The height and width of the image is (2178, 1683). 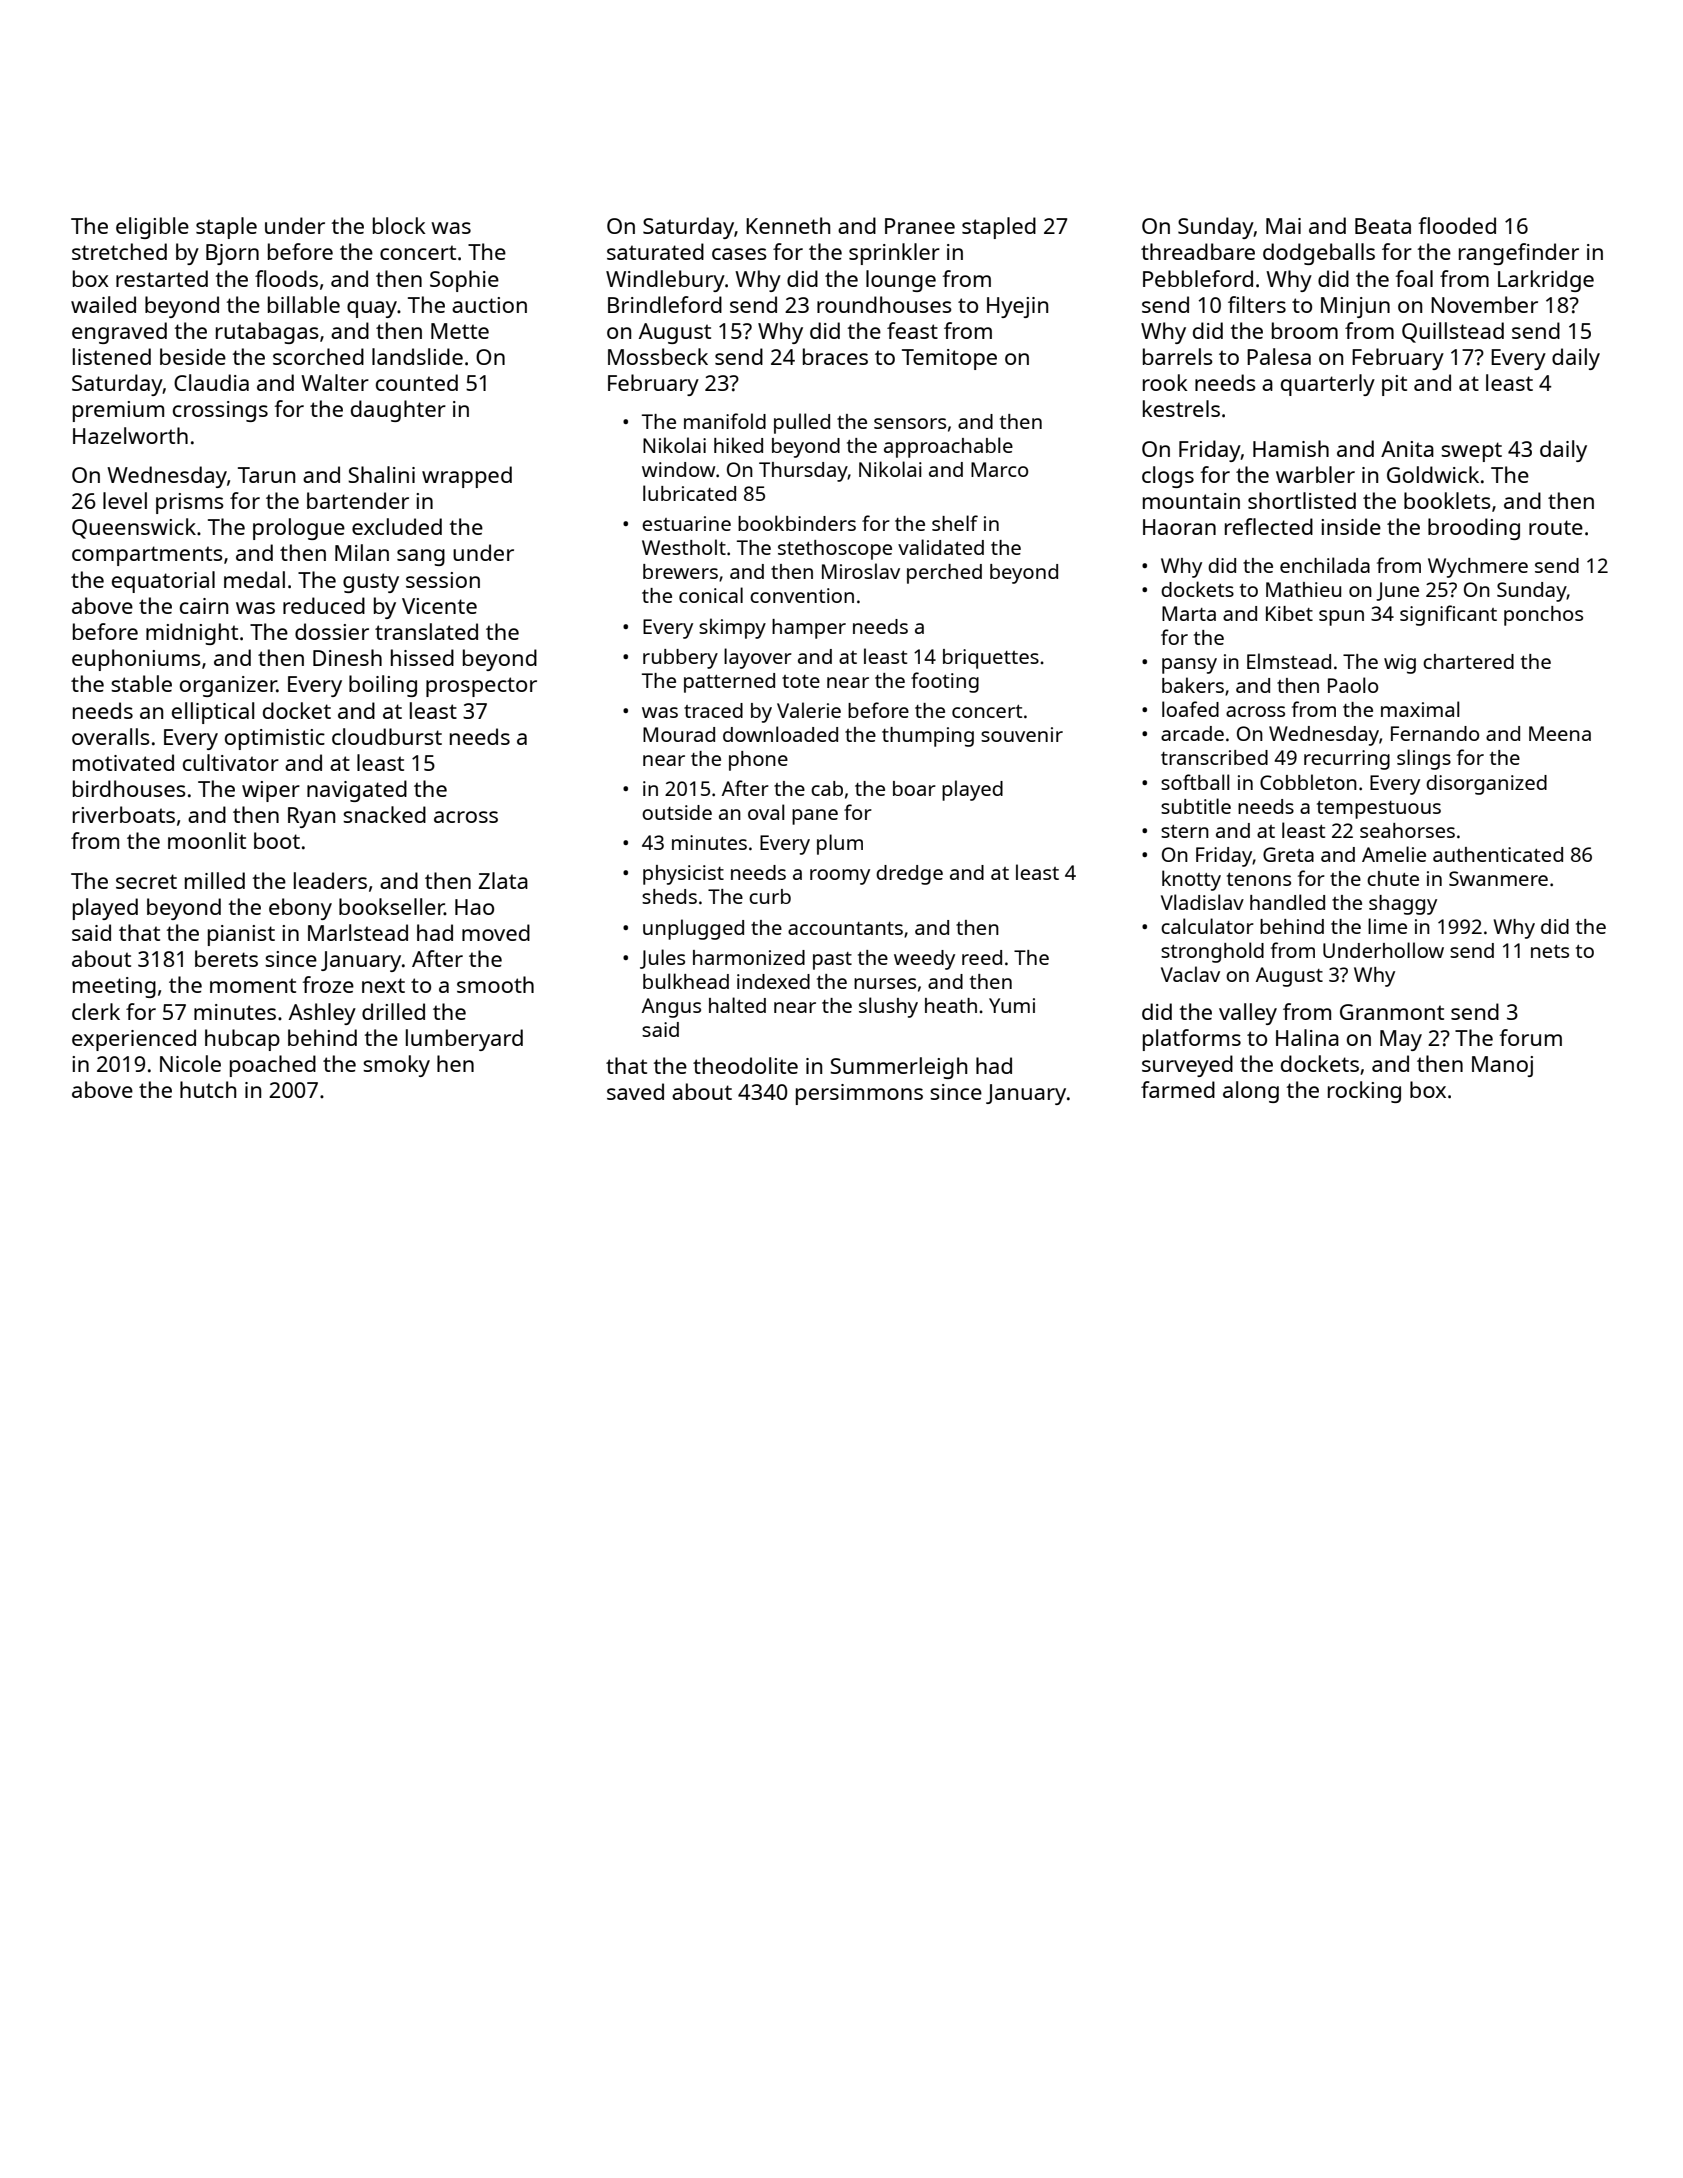 I want to click on smoky, so click(x=396, y=1066).
